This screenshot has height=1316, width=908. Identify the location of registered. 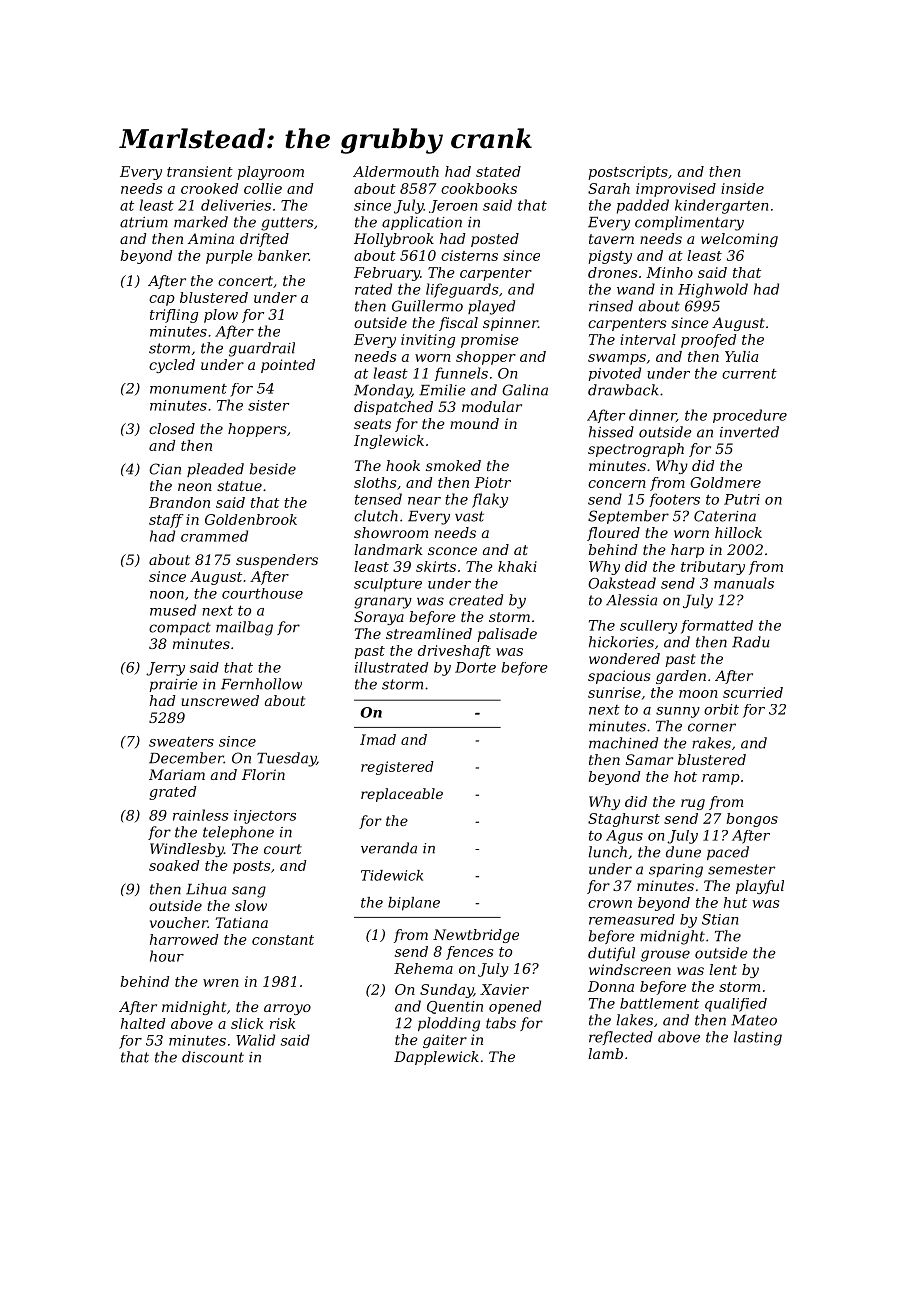
(397, 768).
